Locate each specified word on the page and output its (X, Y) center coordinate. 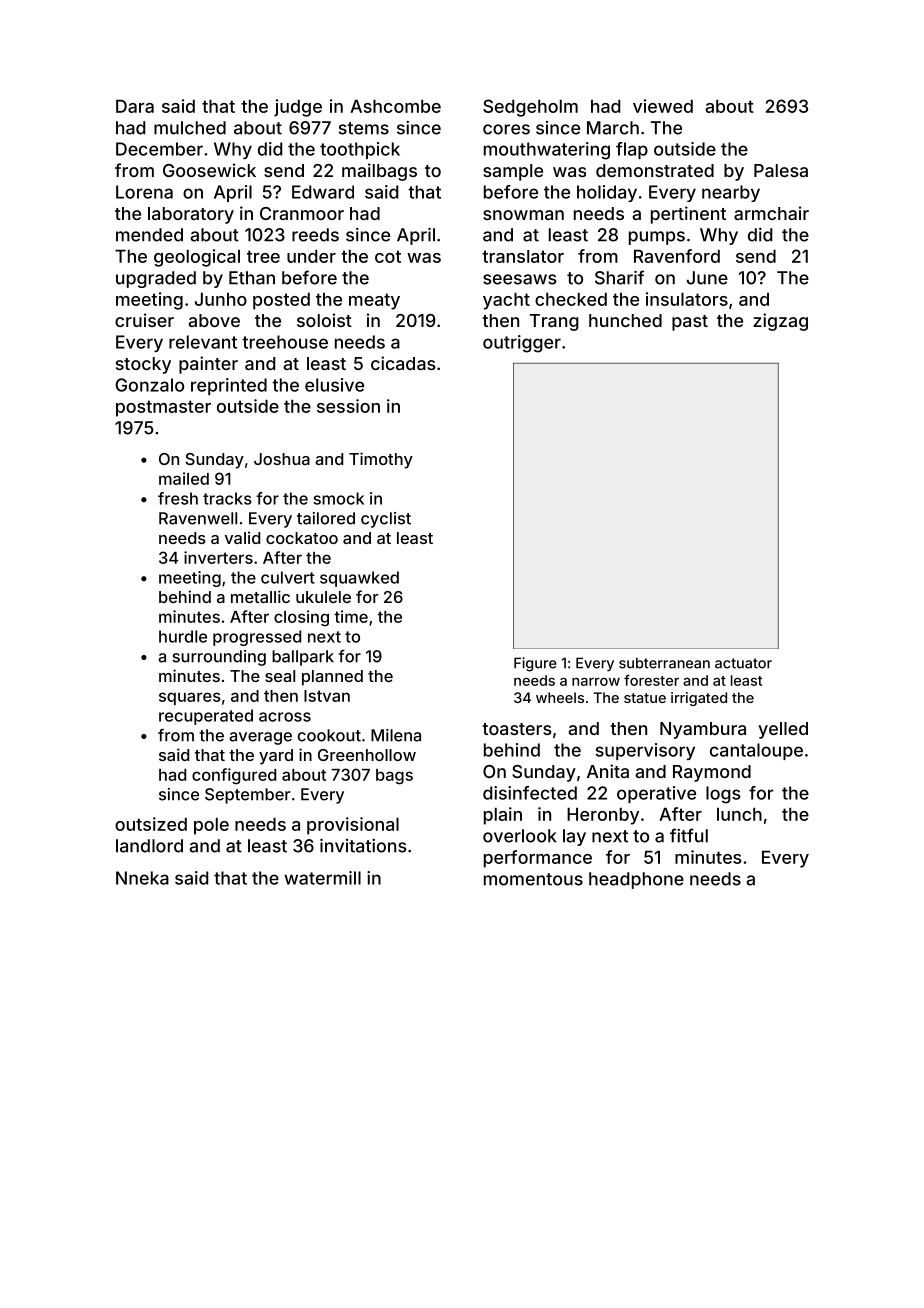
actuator (743, 663)
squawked (359, 579)
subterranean (664, 663)
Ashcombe (395, 106)
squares (190, 698)
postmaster (163, 408)
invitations (363, 846)
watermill (322, 878)
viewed (663, 106)
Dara (135, 106)
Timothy (381, 460)
